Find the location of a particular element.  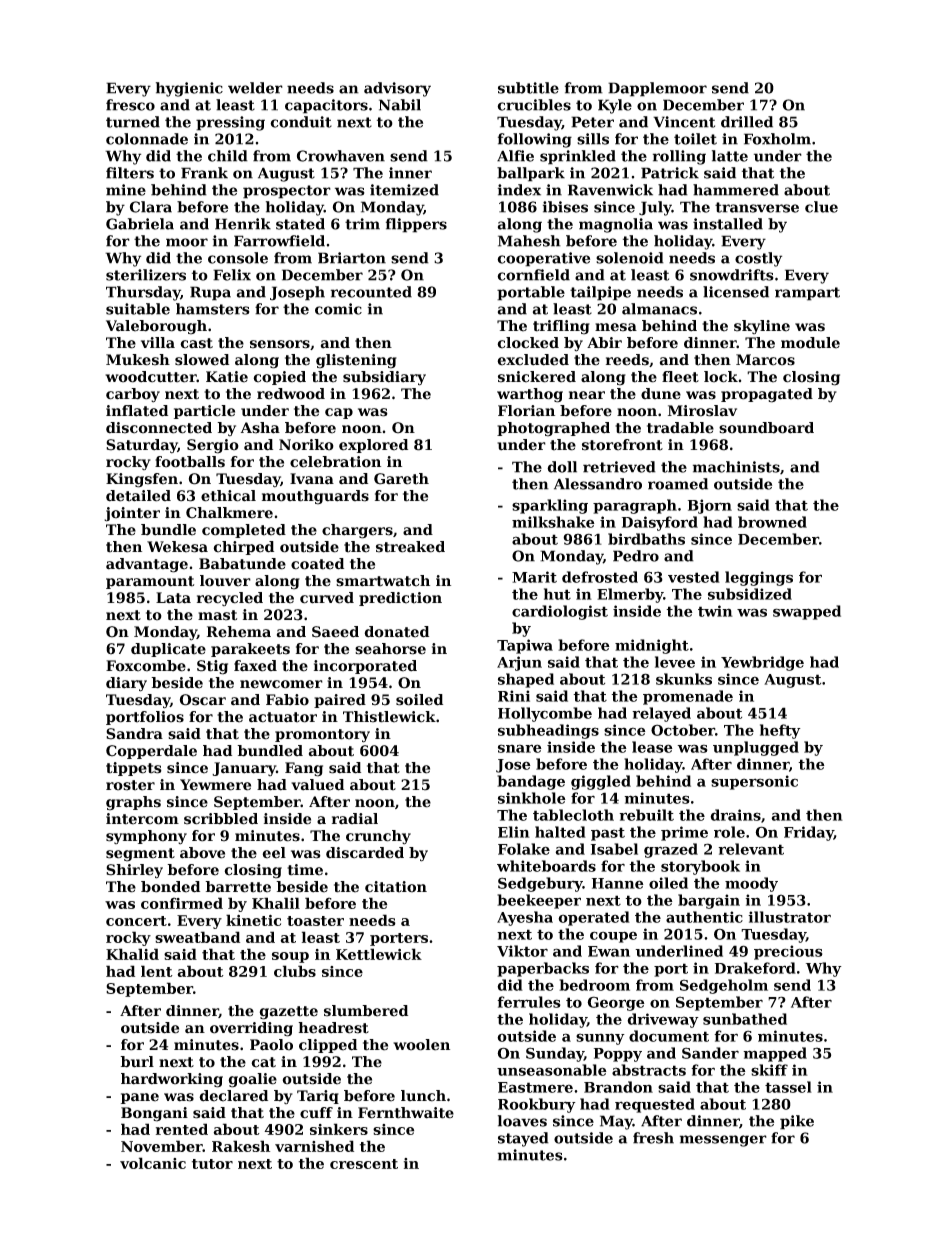

browned is located at coordinates (772, 522).
